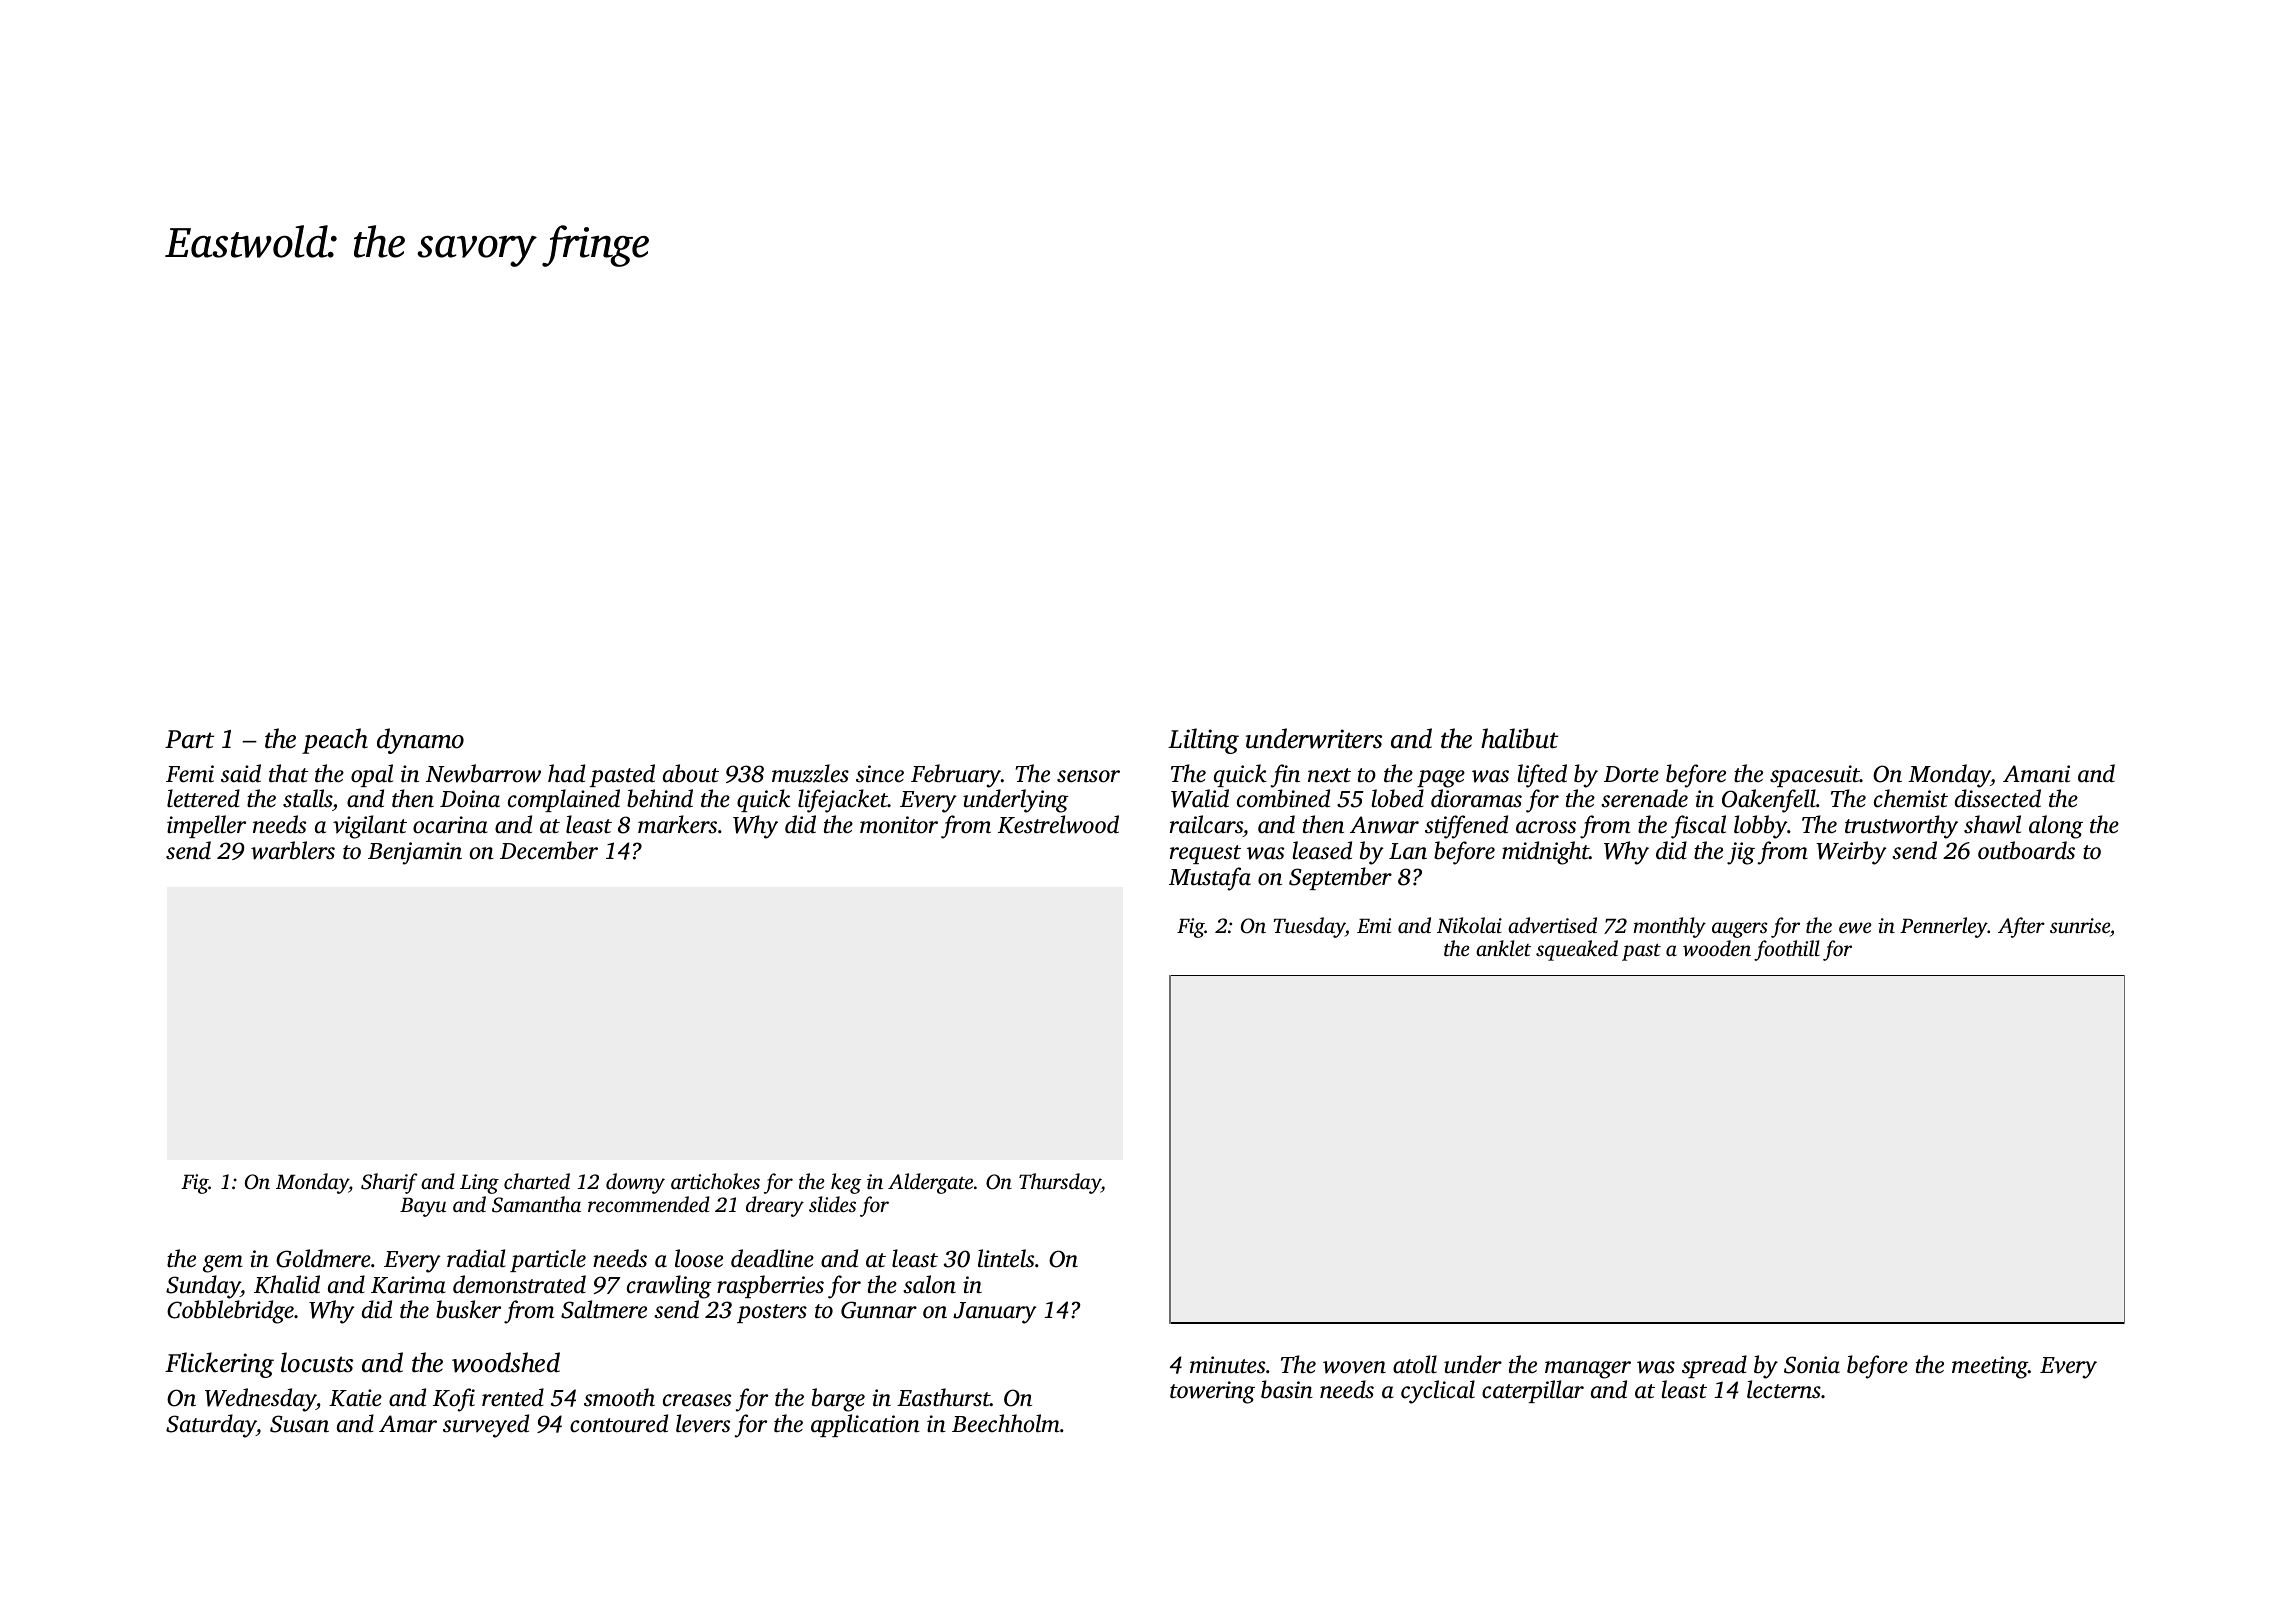 Image resolution: width=2292 pixels, height=1620 pixels. Describe the element at coordinates (423, 1207) in the page. I see `Bayu` at that location.
